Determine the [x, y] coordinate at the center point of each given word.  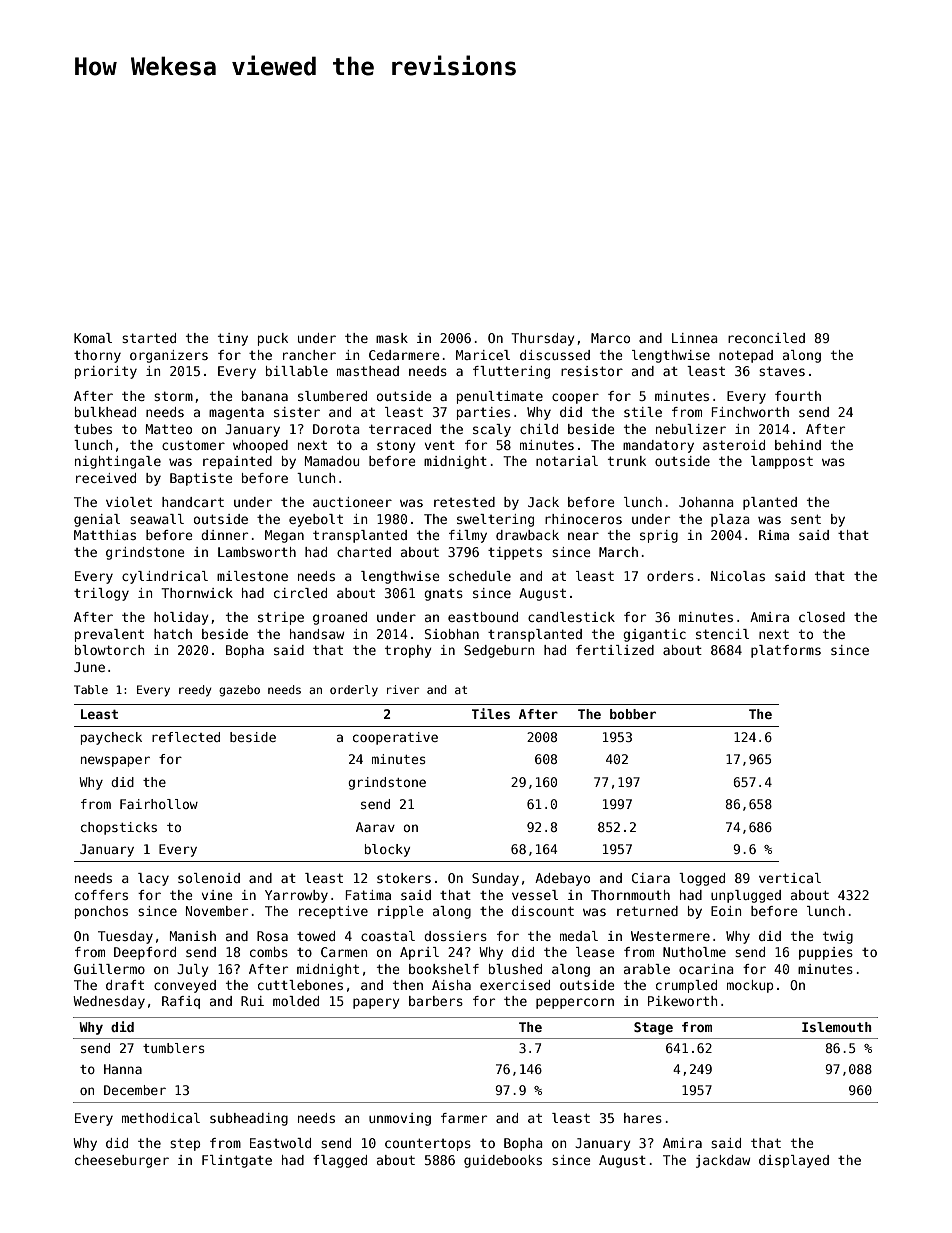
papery [376, 1003]
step [185, 1144]
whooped [260, 446]
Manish [193, 936]
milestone [252, 576]
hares [643, 1118]
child [539, 429]
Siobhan [452, 634]
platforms [786, 651]
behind [798, 445]
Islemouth [837, 1027]
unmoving [400, 1119]
